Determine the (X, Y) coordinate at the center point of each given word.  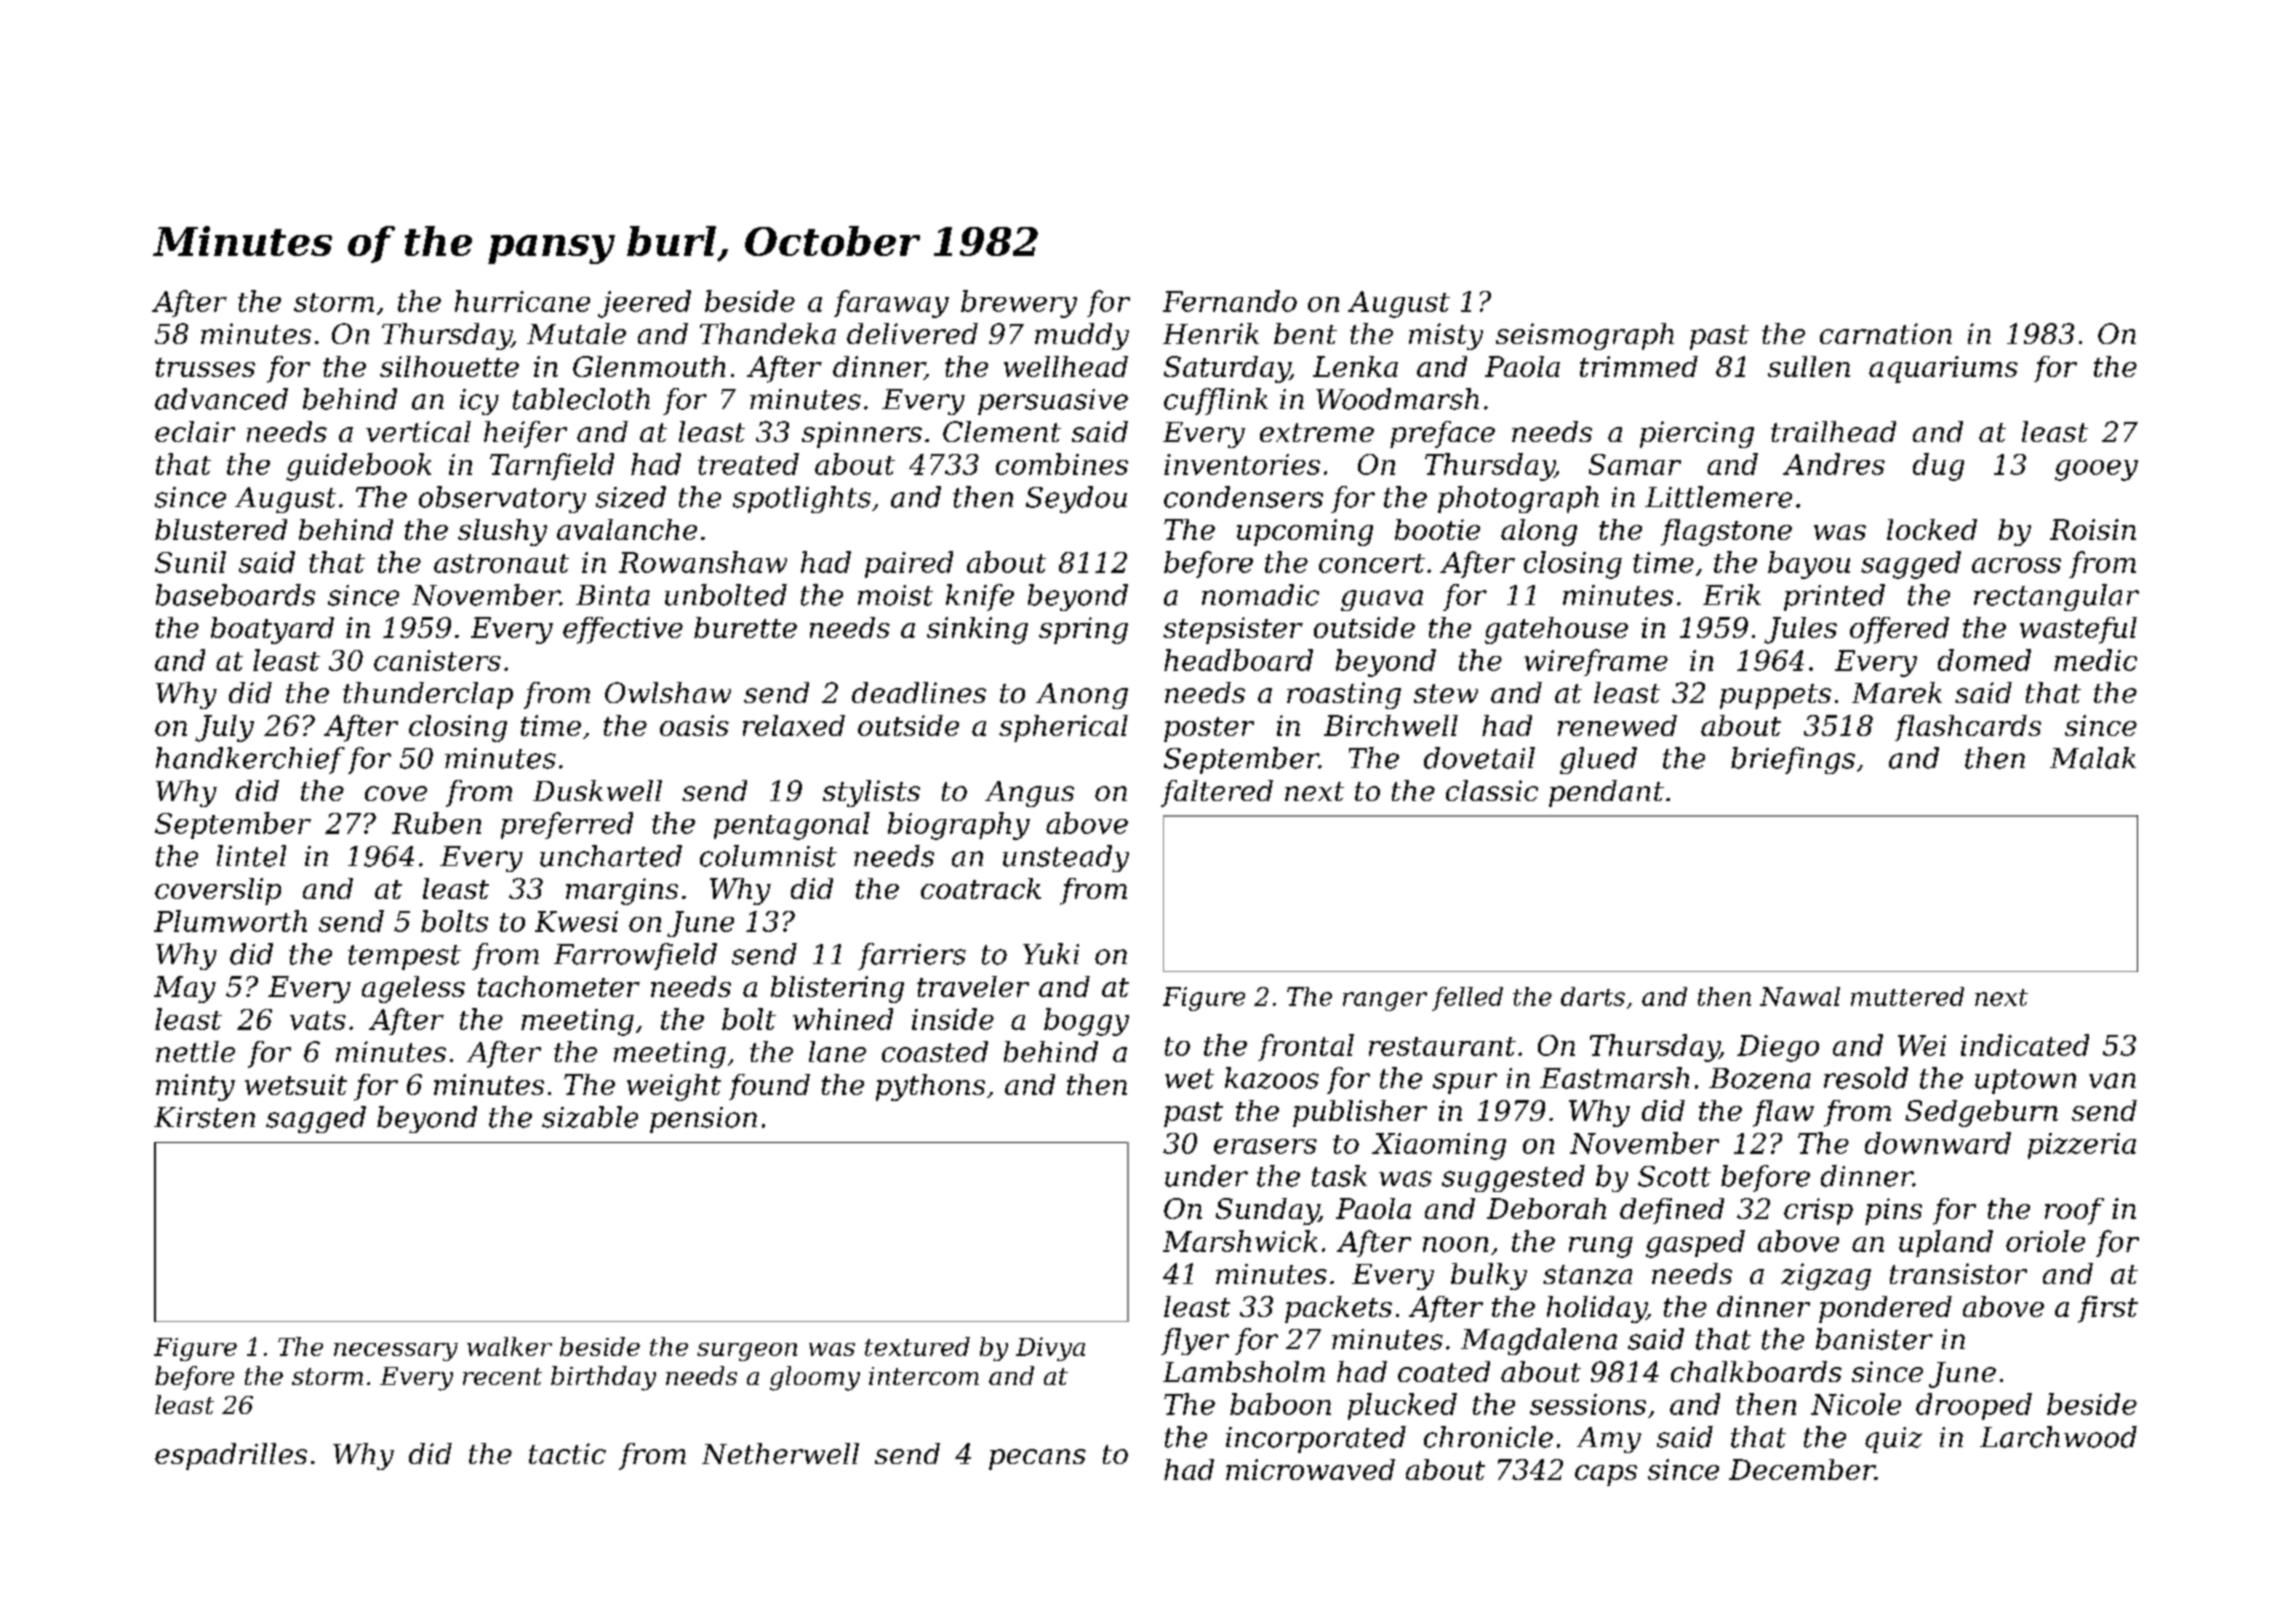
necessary (396, 1352)
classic (1492, 790)
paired (909, 564)
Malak (2093, 758)
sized (631, 497)
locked (1932, 529)
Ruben (436, 823)
